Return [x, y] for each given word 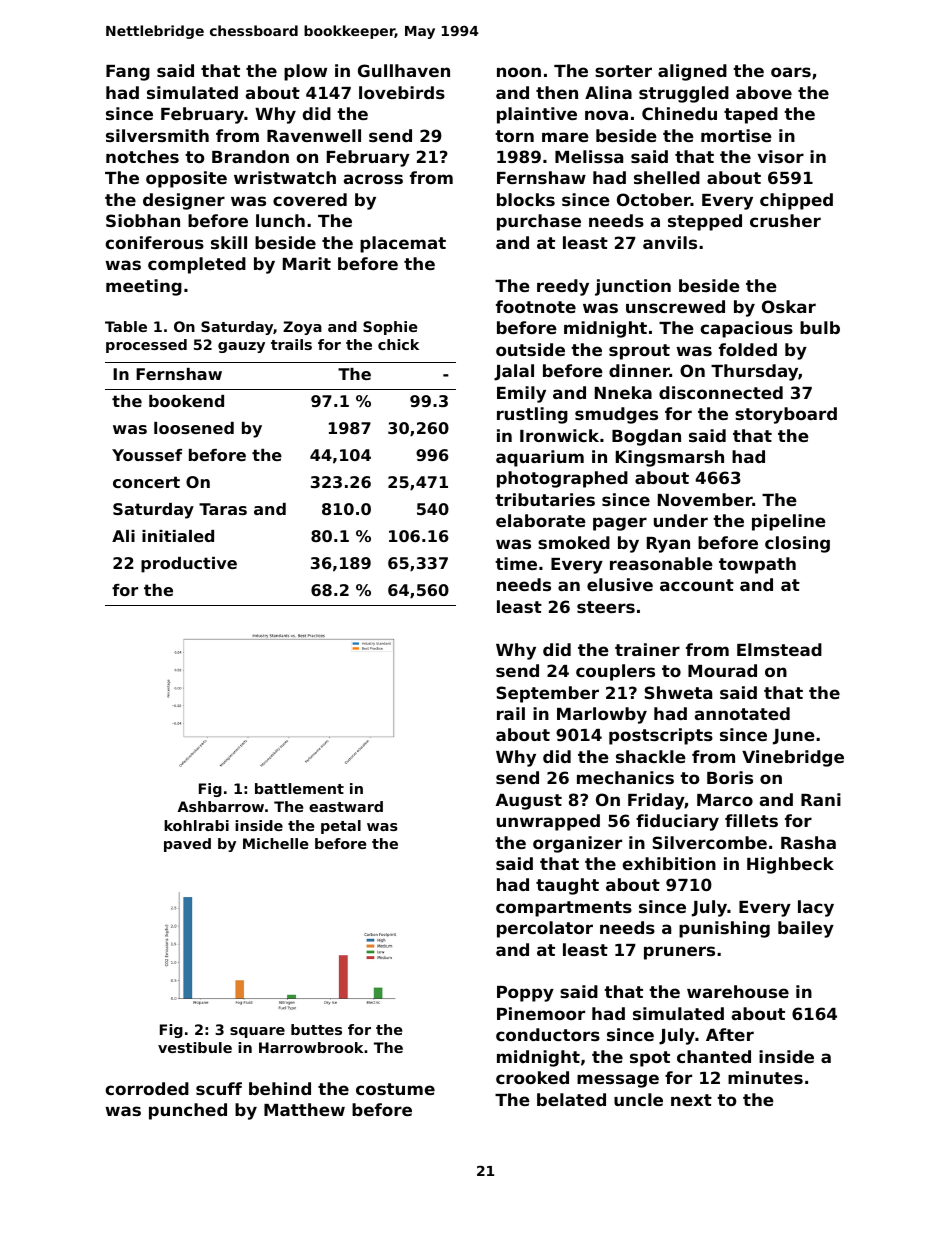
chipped [796, 201]
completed [197, 265]
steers [606, 607]
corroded [147, 1088]
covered [310, 199]
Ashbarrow [220, 806]
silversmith [157, 135]
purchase [539, 222]
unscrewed [675, 306]
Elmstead [779, 649]
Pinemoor [541, 1013]
